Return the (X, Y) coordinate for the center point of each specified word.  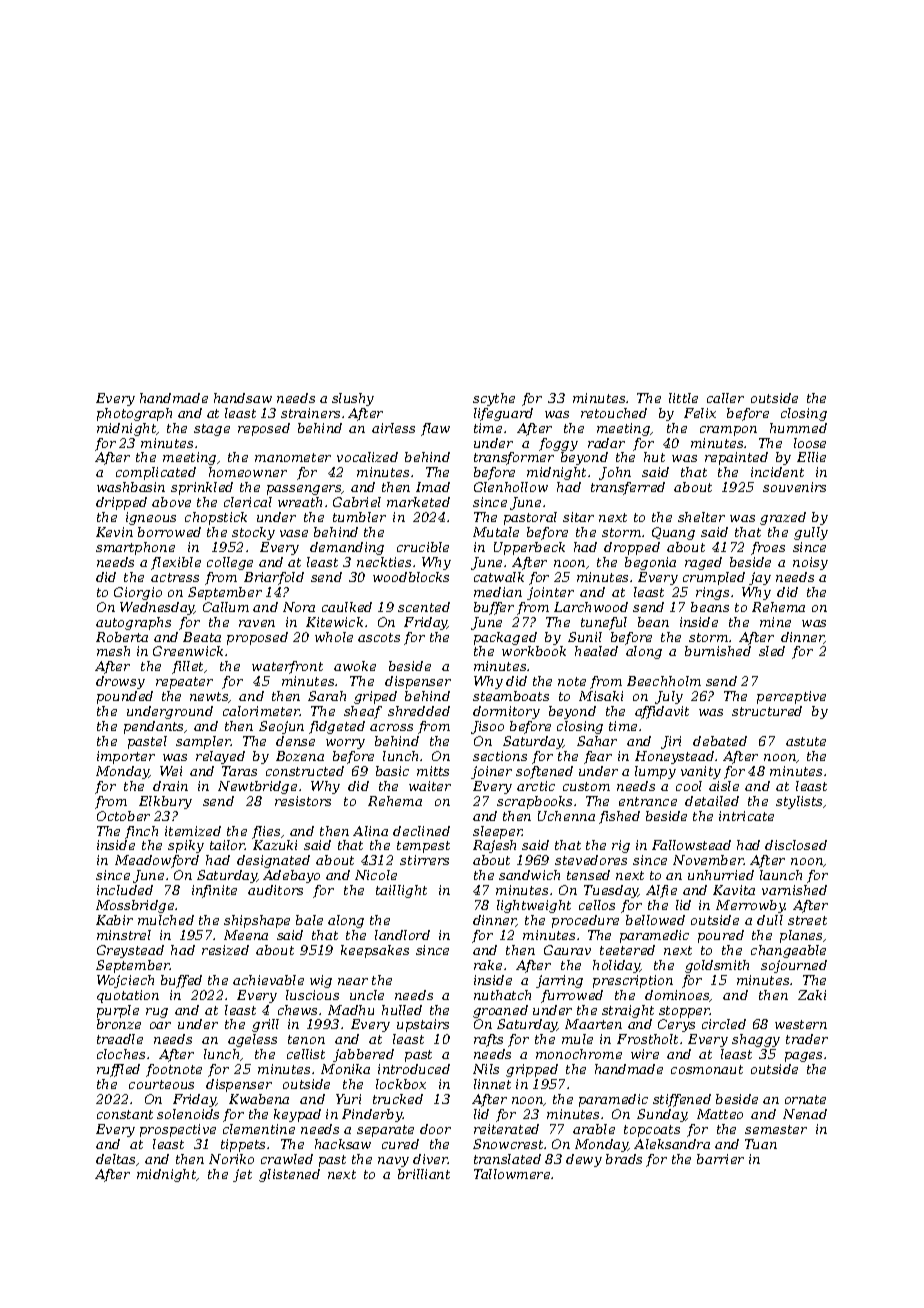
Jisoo (487, 727)
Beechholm (664, 681)
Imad (433, 487)
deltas (116, 1160)
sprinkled (202, 488)
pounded (125, 697)
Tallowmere (512, 1174)
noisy (810, 563)
